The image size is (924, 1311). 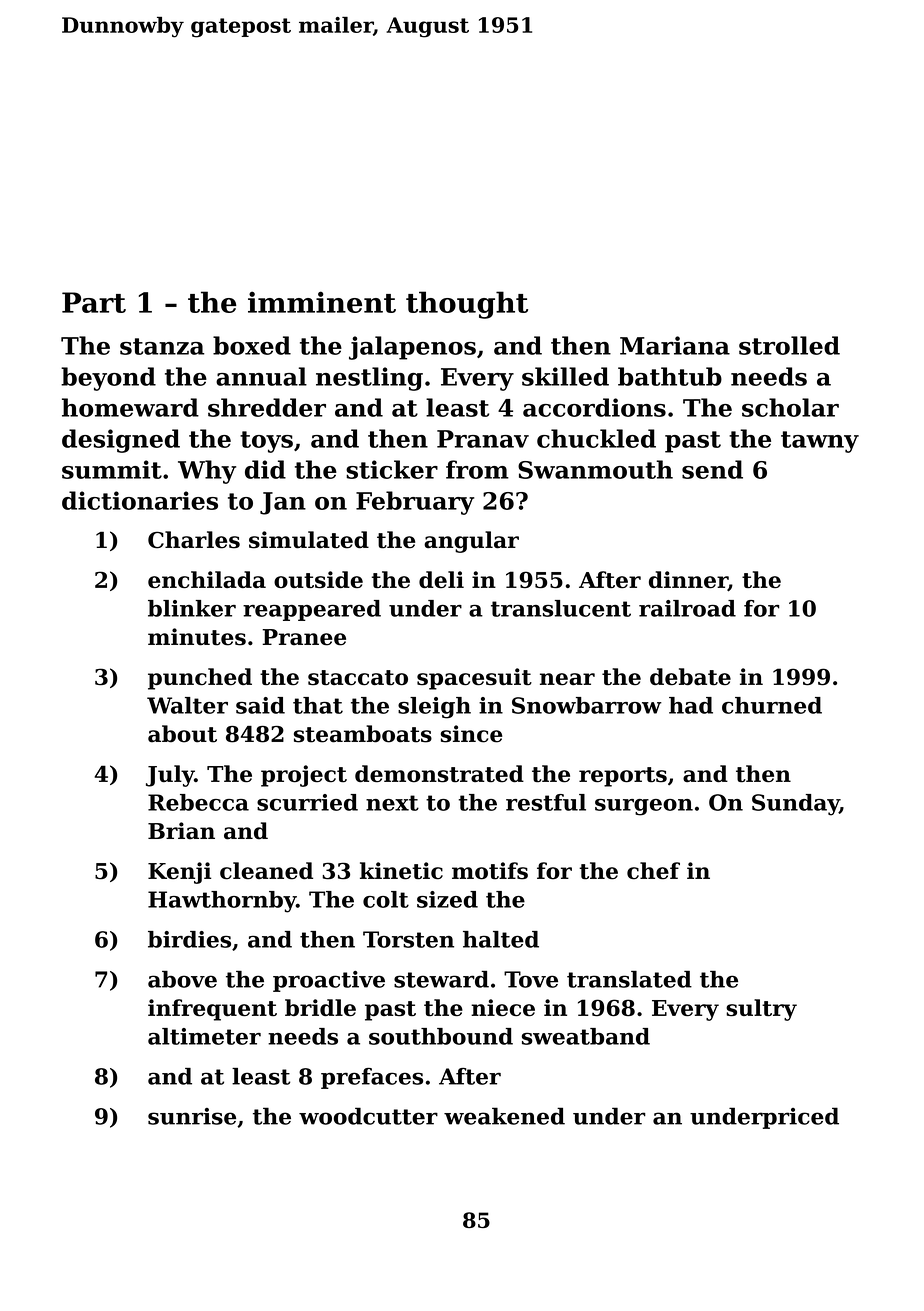 What do you see at coordinates (467, 305) in the screenshot?
I see `thought` at bounding box center [467, 305].
